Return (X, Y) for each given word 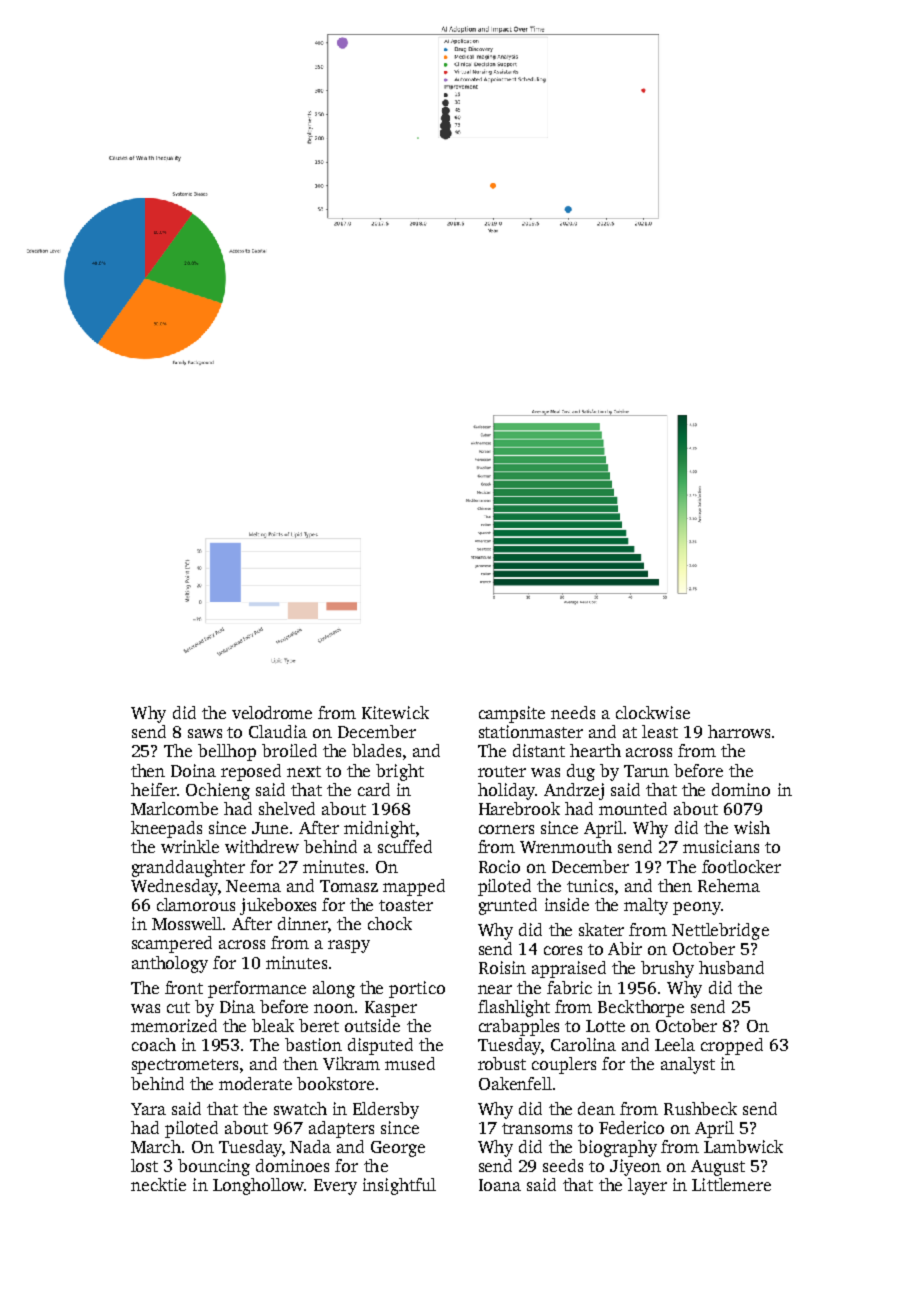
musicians (721, 846)
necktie (158, 1184)
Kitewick (395, 712)
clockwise (653, 712)
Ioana (500, 1185)
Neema (253, 886)
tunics (590, 885)
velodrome (272, 712)
